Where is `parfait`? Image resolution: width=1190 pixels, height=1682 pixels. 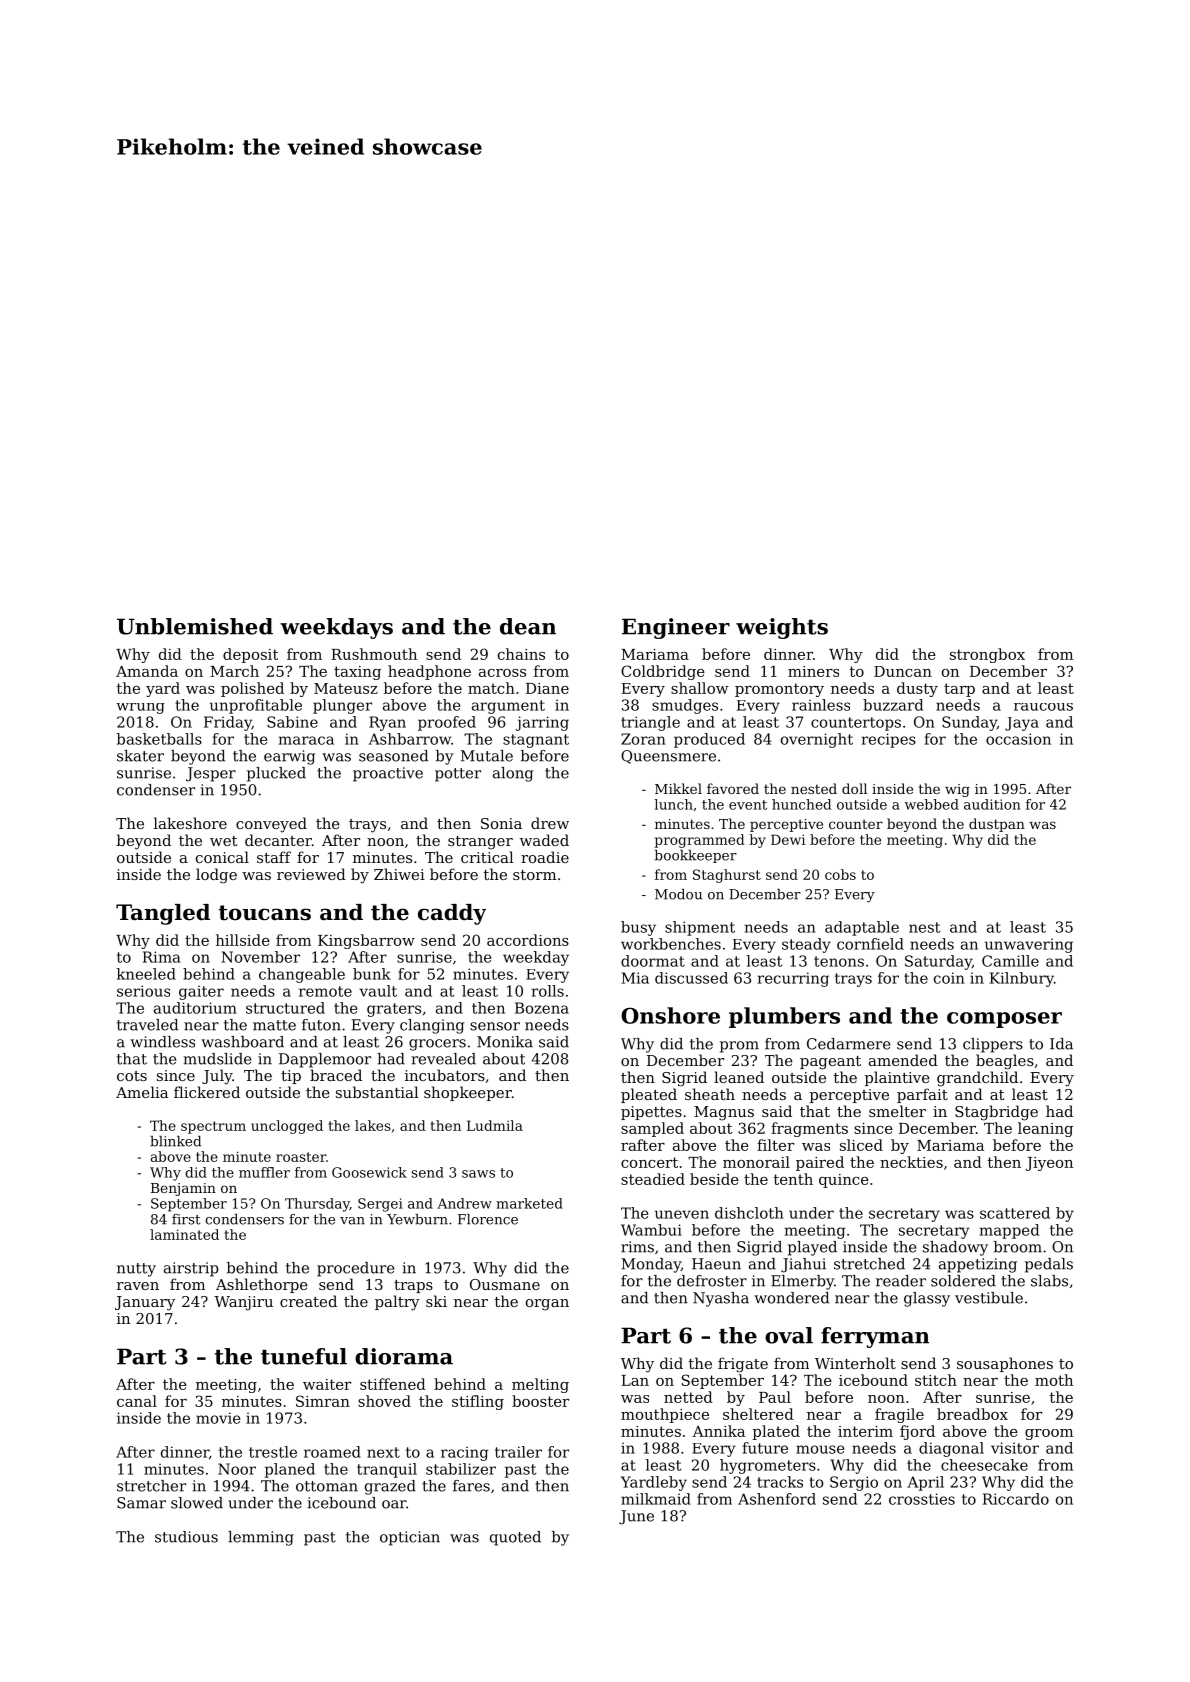 parfait is located at coordinates (922, 1095).
